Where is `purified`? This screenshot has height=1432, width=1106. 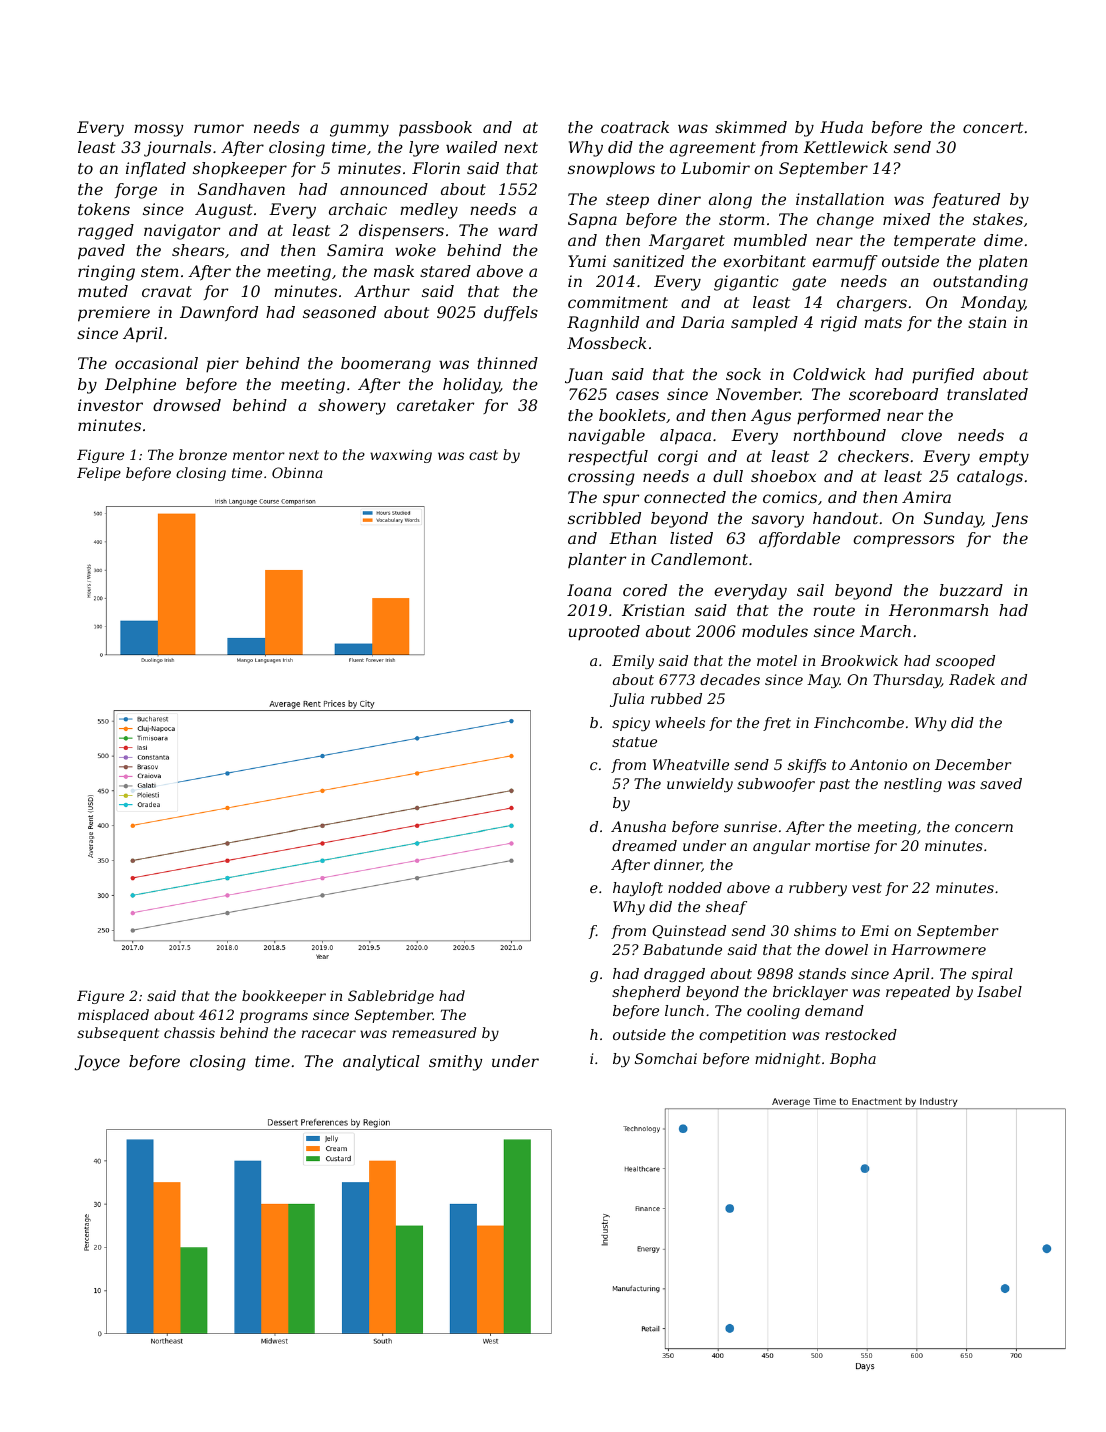
purified is located at coordinates (943, 376).
